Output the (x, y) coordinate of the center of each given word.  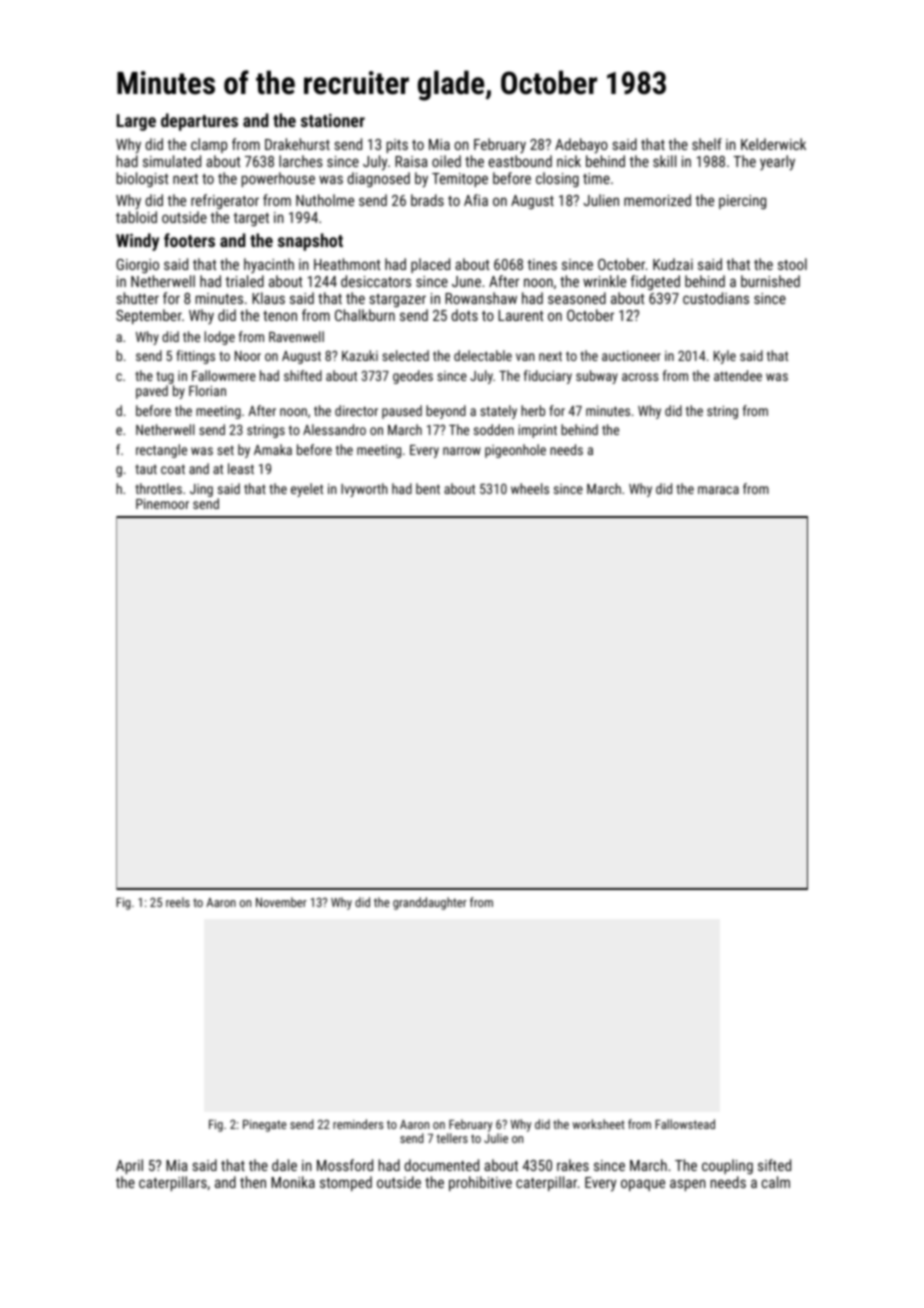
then (253, 1182)
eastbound (520, 161)
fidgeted (655, 282)
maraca (718, 490)
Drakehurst (297, 144)
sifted (774, 1165)
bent (428, 488)
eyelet (307, 490)
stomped (346, 1183)
